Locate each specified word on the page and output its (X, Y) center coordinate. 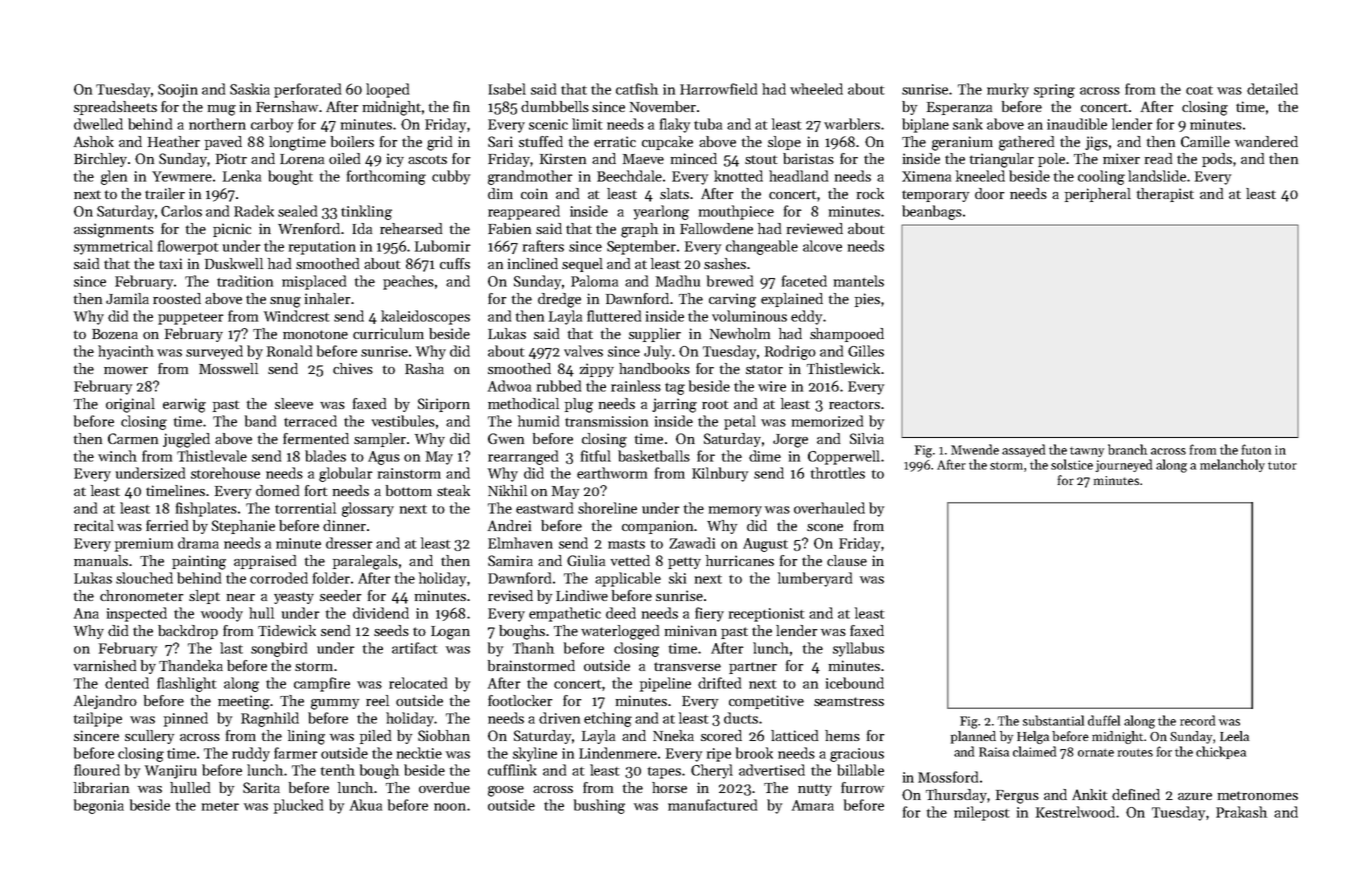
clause (847, 560)
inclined (533, 263)
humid (538, 421)
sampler (380, 440)
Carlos (181, 211)
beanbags (932, 212)
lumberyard (815, 579)
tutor (1282, 466)
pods (1217, 160)
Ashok (94, 141)
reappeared (524, 212)
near (241, 597)
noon (450, 807)
